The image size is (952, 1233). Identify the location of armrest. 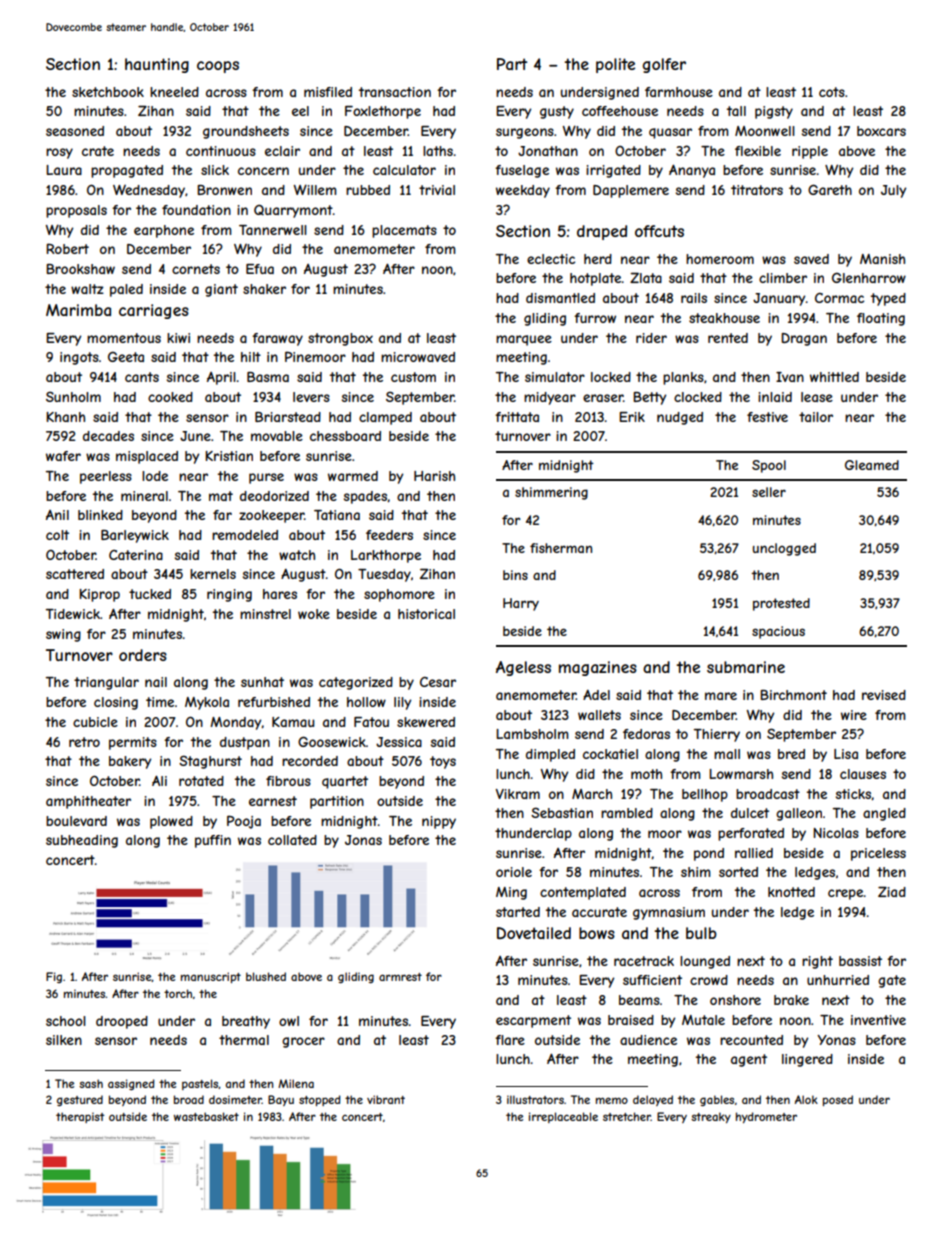
(400, 977).
